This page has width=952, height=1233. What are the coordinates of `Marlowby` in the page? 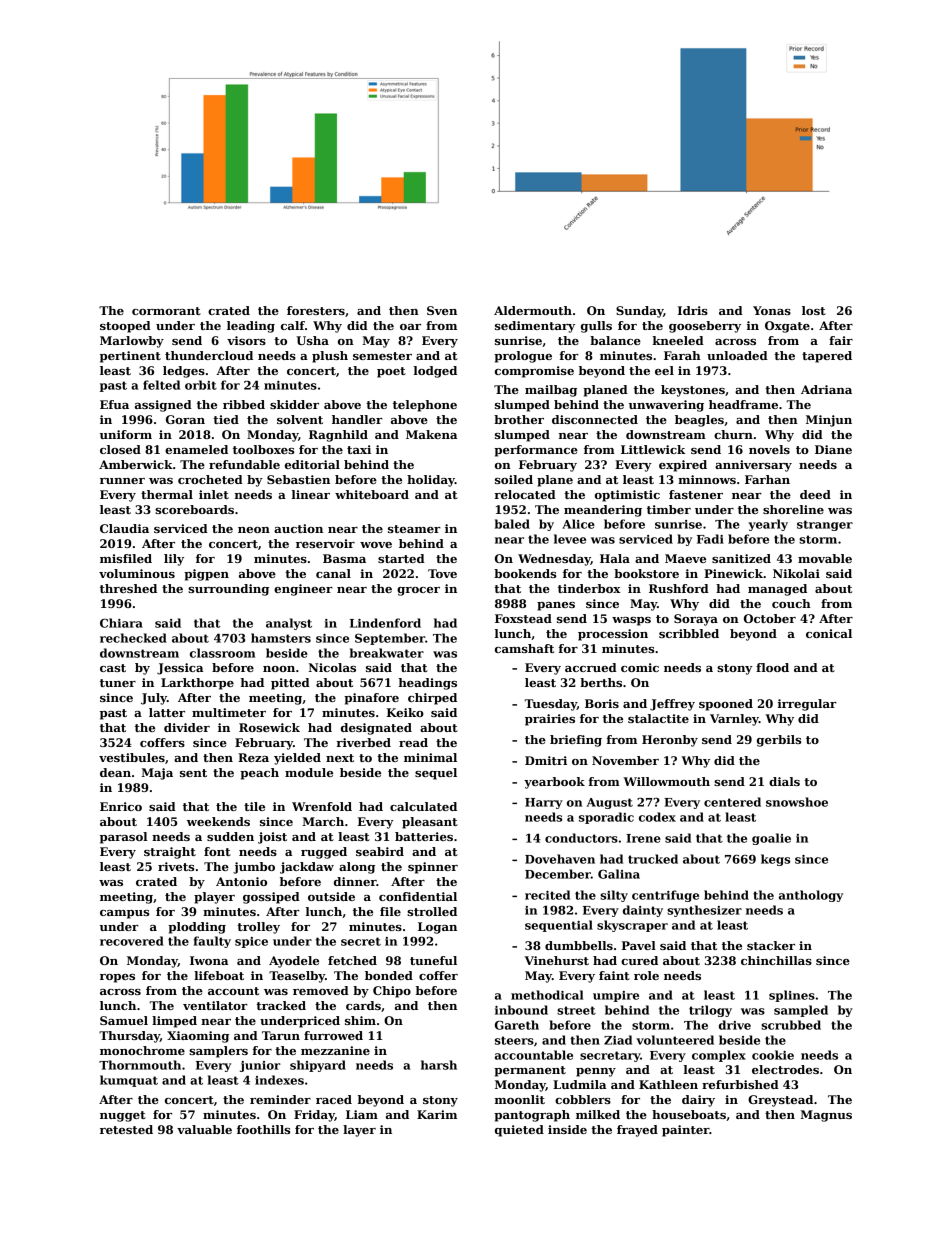 It's located at (132, 342).
